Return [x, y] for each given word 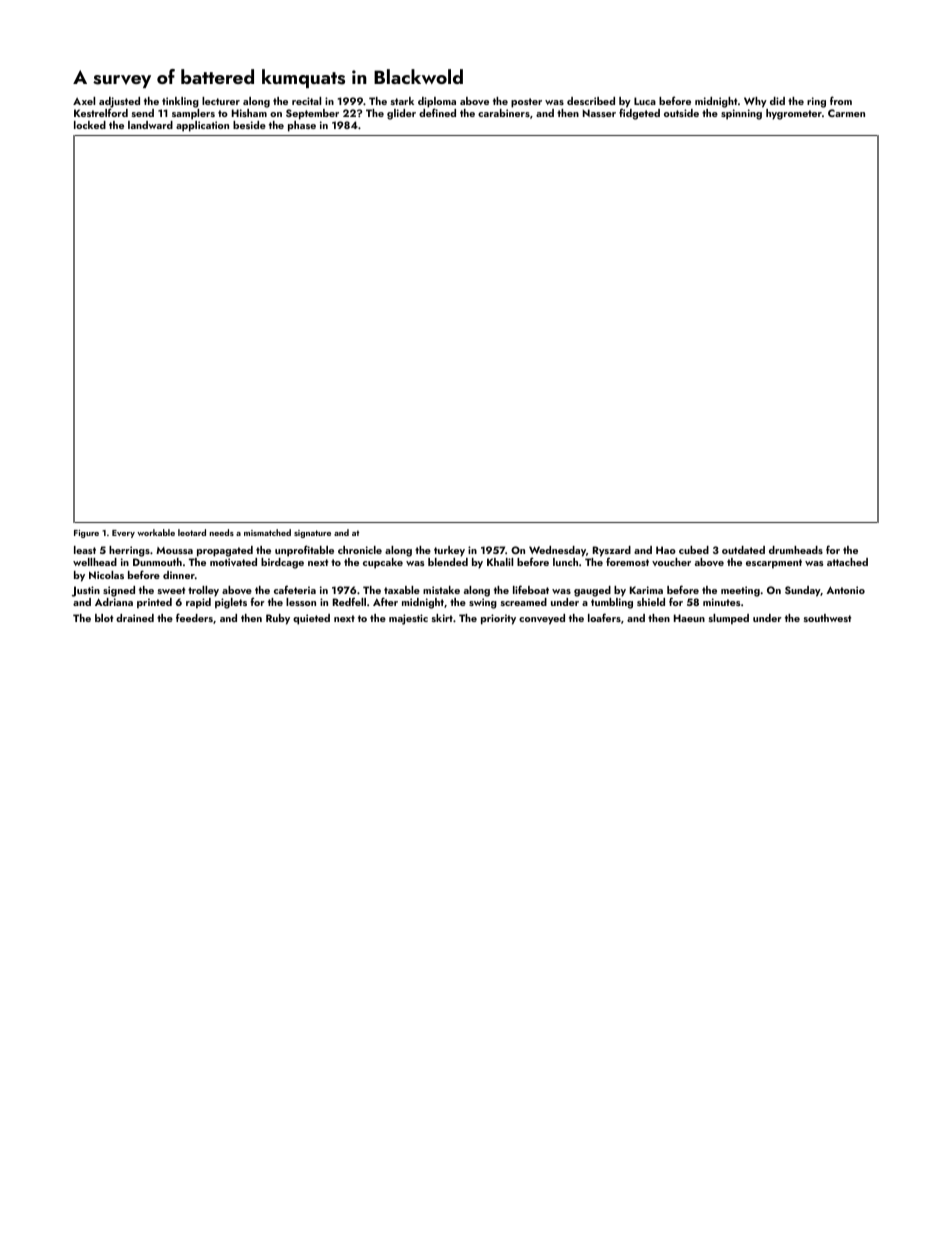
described [591, 101]
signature [312, 534]
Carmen [846, 113]
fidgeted [639, 114]
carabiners [504, 113]
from [841, 100]
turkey [449, 551]
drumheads [796, 550]
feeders [194, 617]
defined [437, 113]
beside [249, 125]
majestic [408, 619]
